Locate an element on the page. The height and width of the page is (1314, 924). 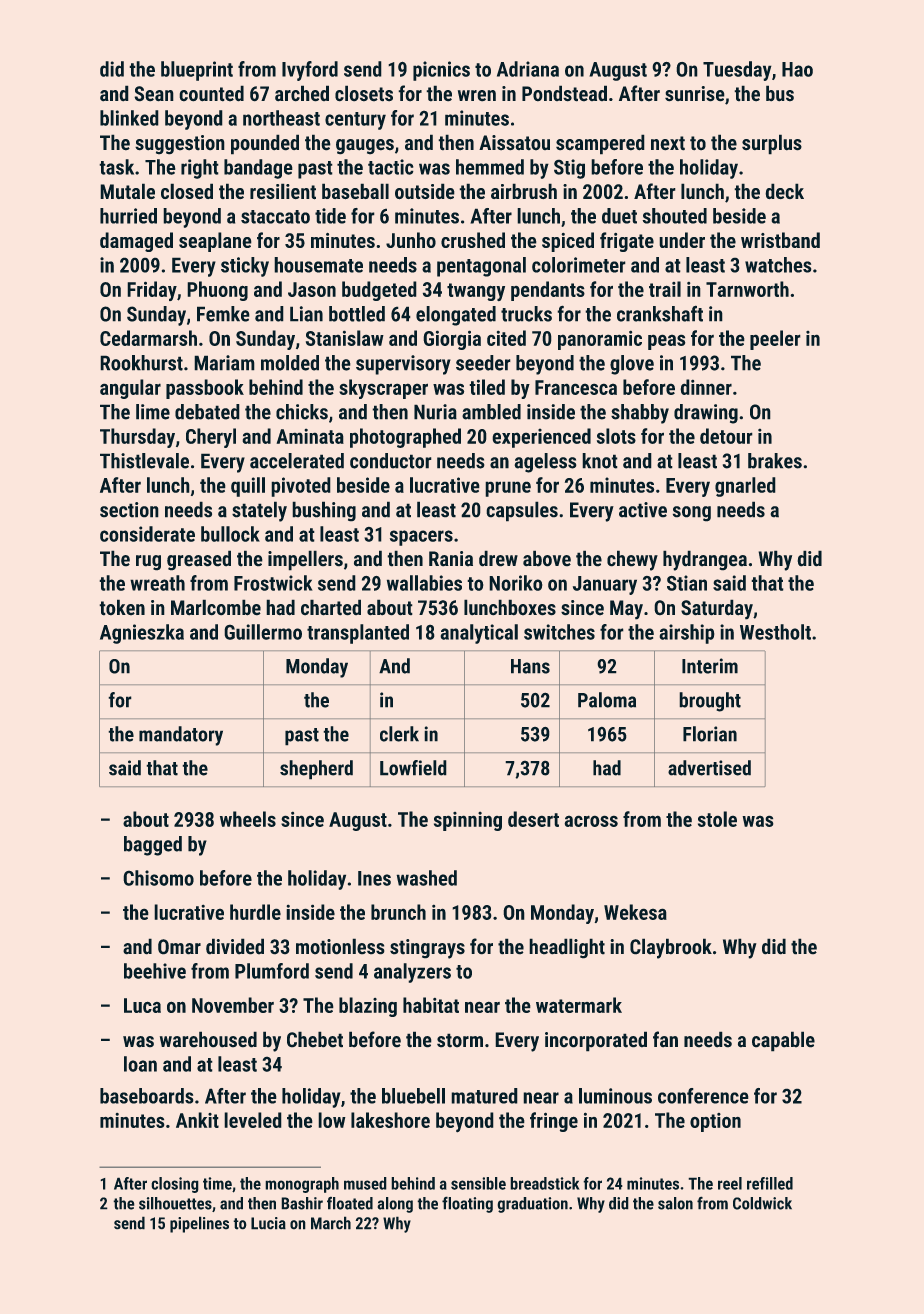
desert is located at coordinates (533, 819).
